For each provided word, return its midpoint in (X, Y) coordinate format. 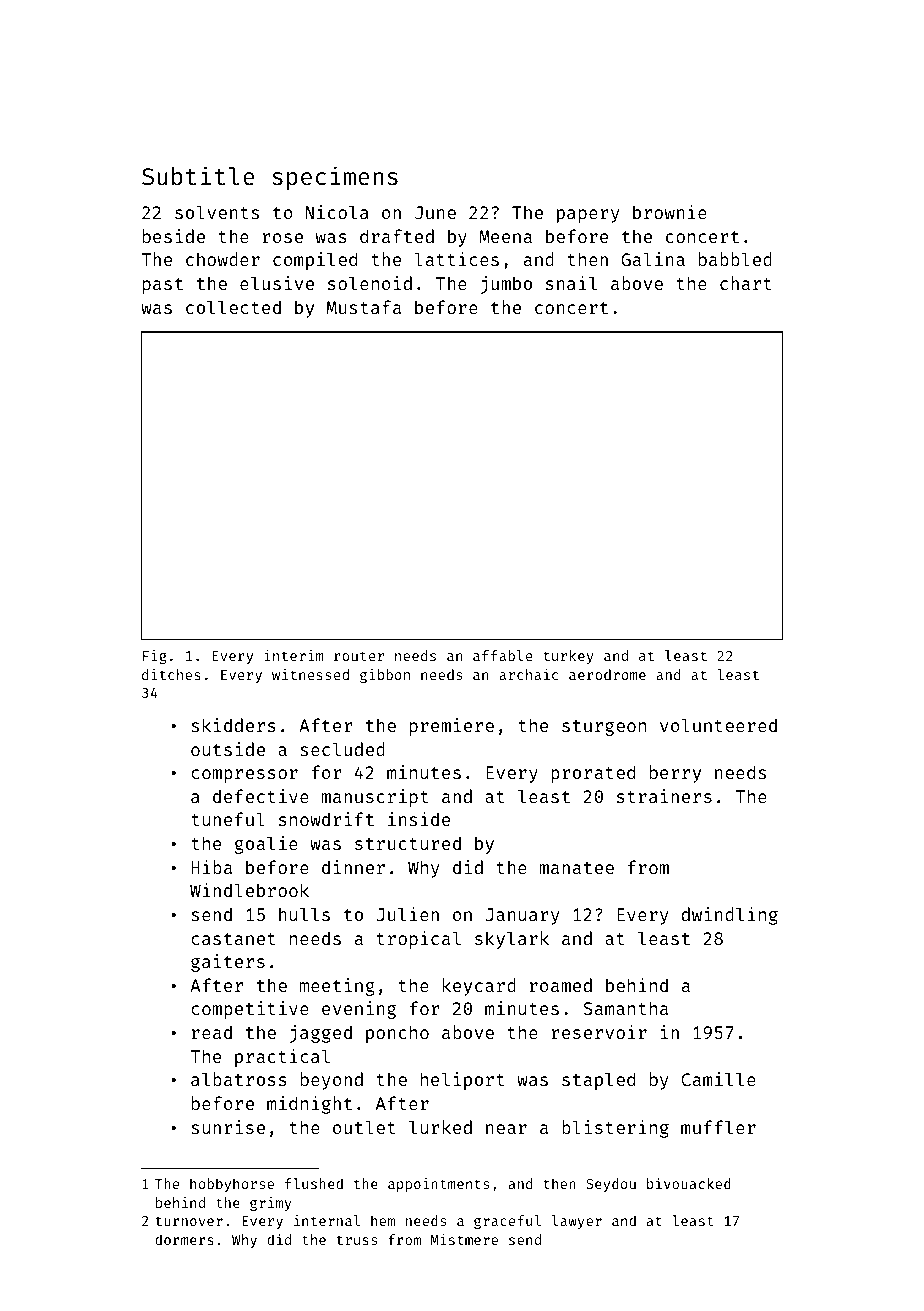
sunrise (228, 1127)
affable (503, 655)
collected (233, 307)
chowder (223, 259)
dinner (353, 867)
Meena (505, 236)
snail (571, 283)
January (522, 916)
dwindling (730, 916)
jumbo (506, 285)
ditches (171, 674)
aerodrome (607, 674)
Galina (653, 259)
